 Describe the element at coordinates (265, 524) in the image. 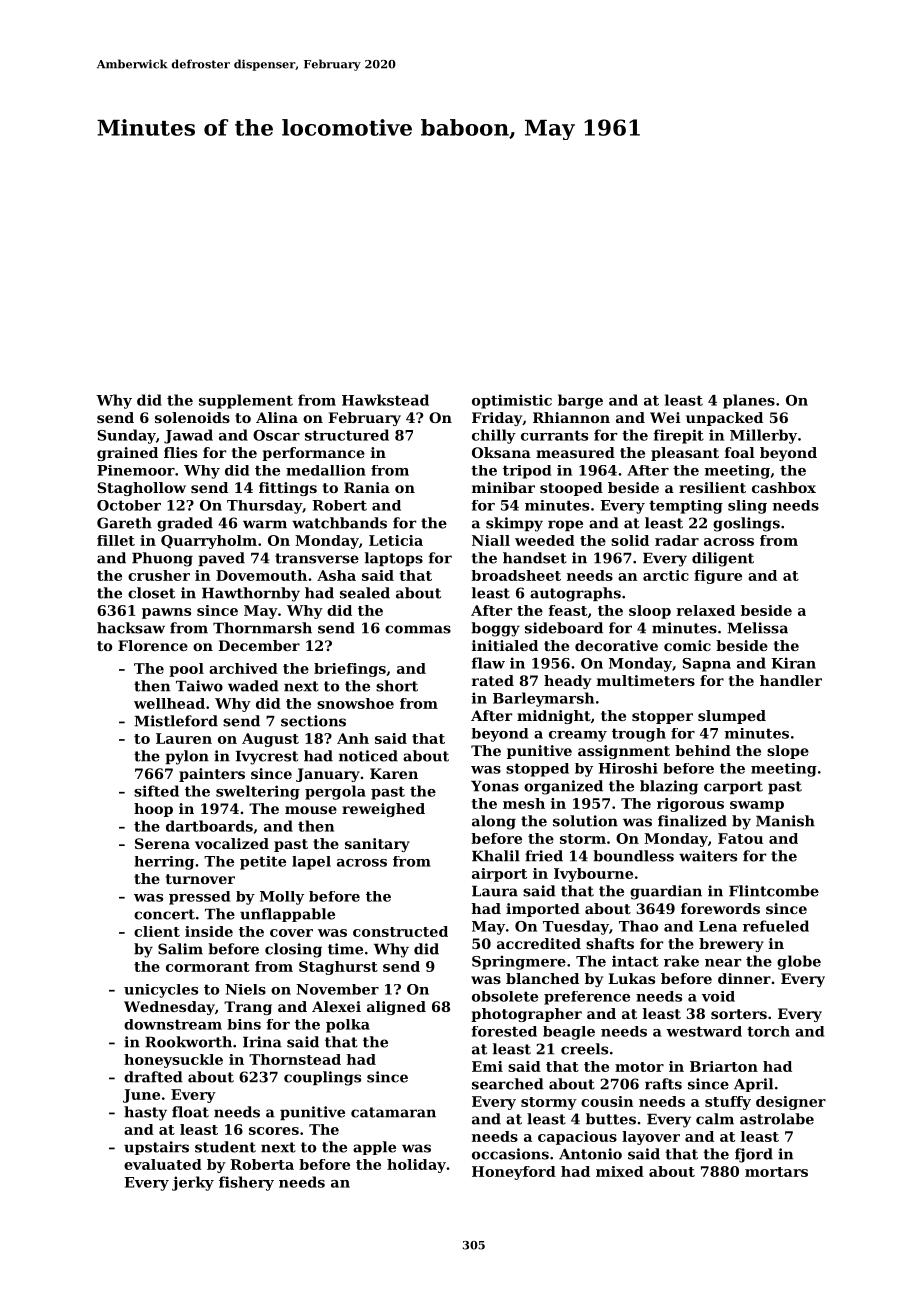

I see `warm` at that location.
